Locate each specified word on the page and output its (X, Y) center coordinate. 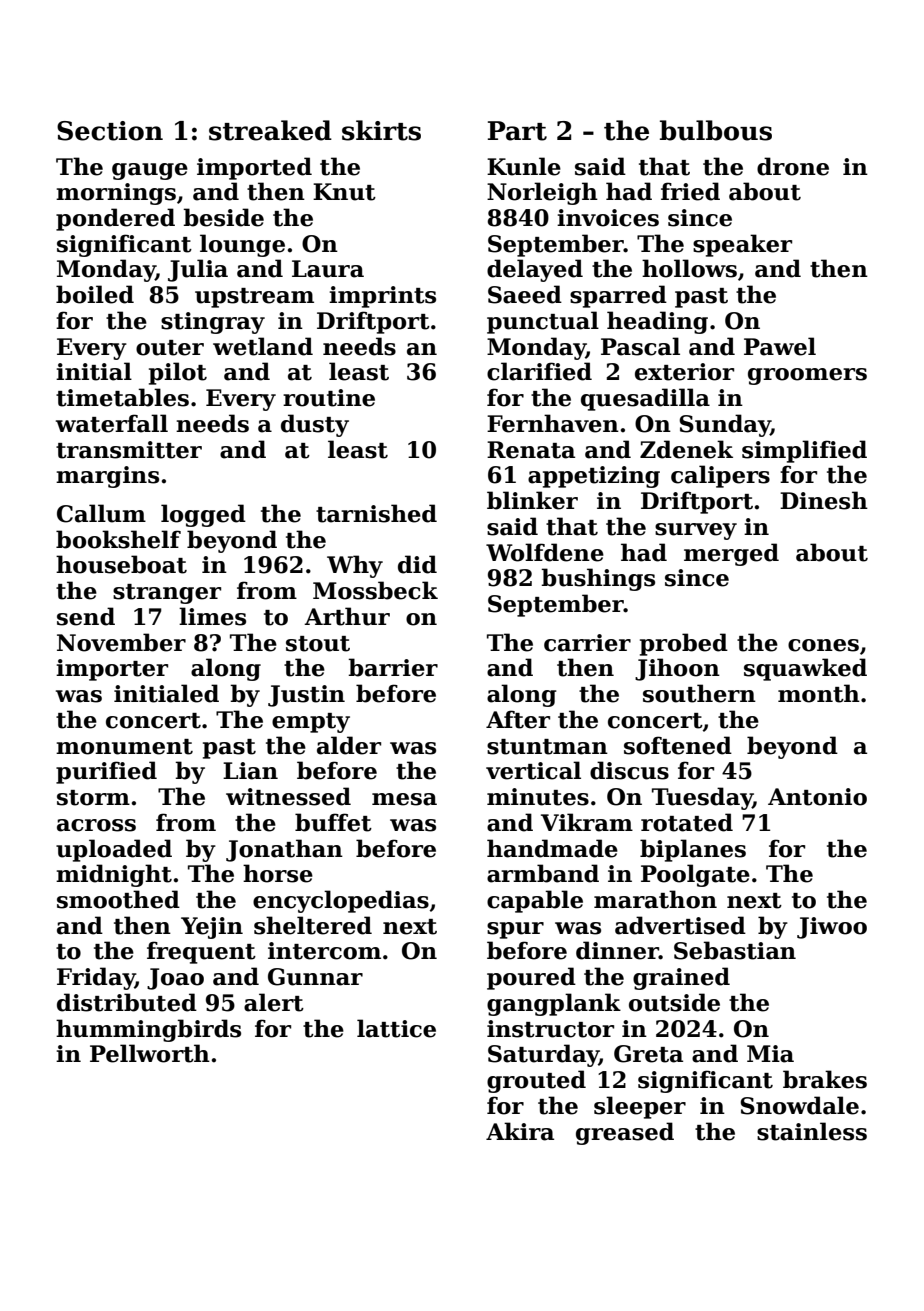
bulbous (716, 130)
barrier (393, 667)
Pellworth (150, 1053)
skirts (381, 130)
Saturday (543, 1055)
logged (203, 515)
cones (823, 645)
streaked (270, 130)
